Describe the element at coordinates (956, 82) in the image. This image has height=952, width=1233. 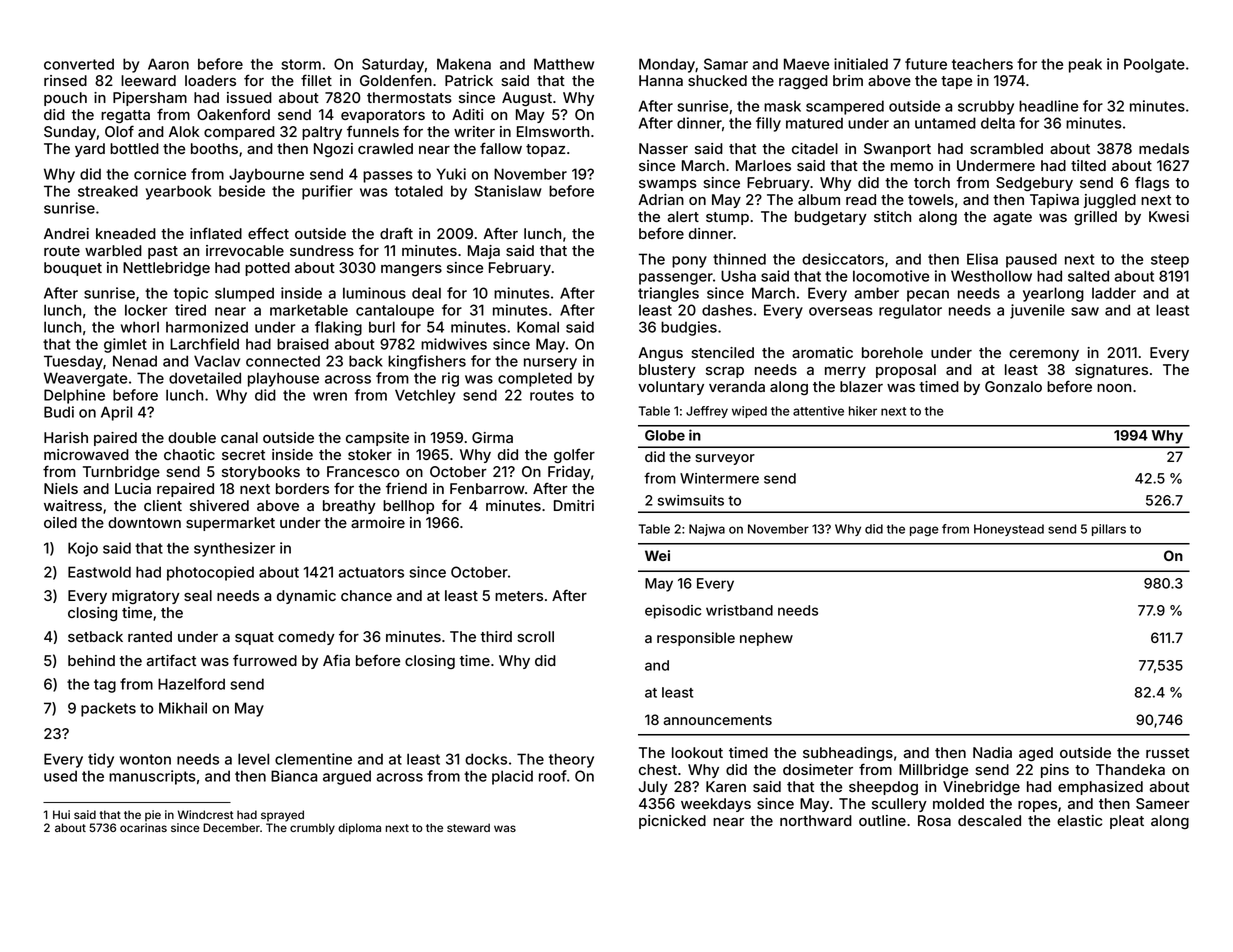
I see `tape` at that location.
